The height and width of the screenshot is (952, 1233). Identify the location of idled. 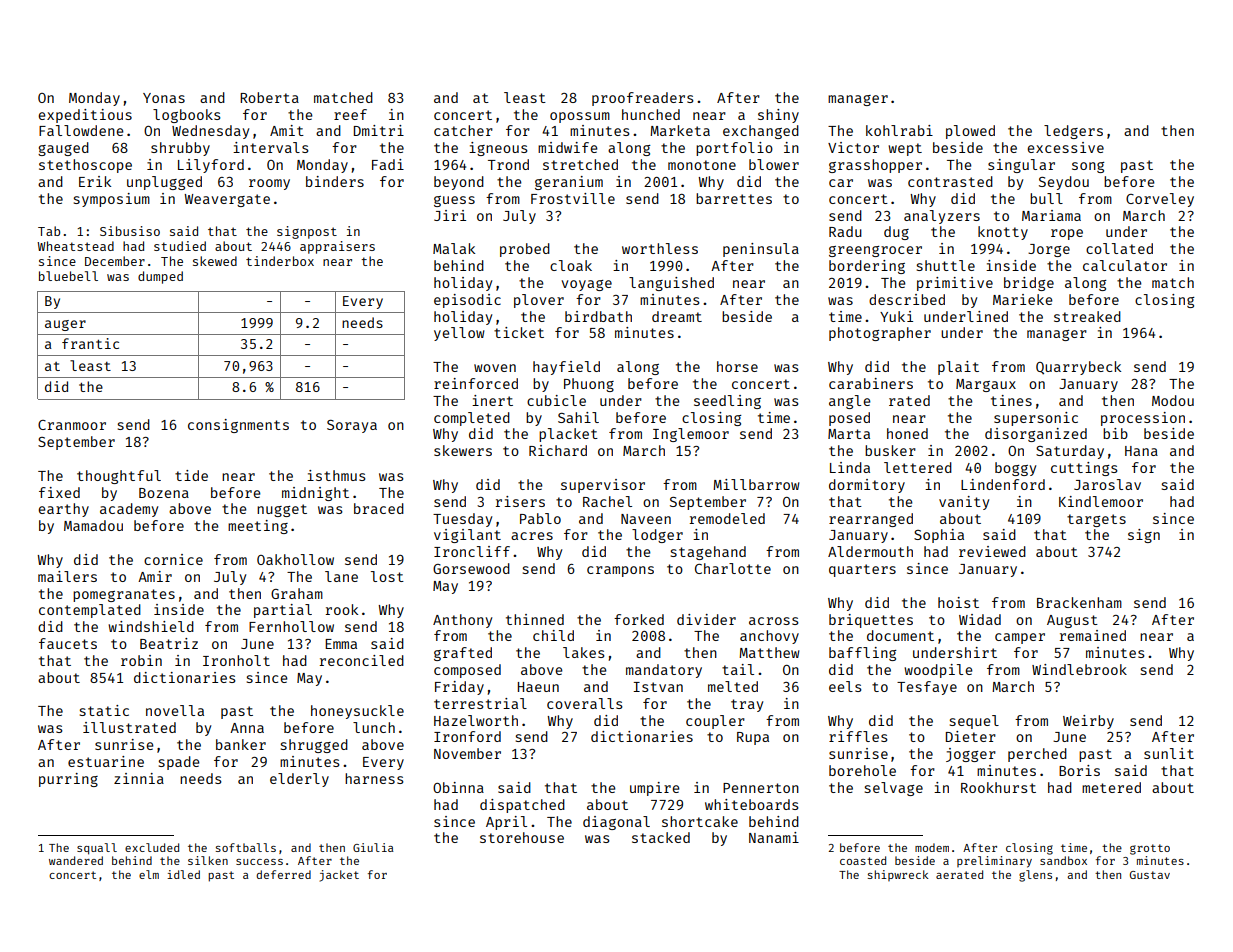
(183, 874).
